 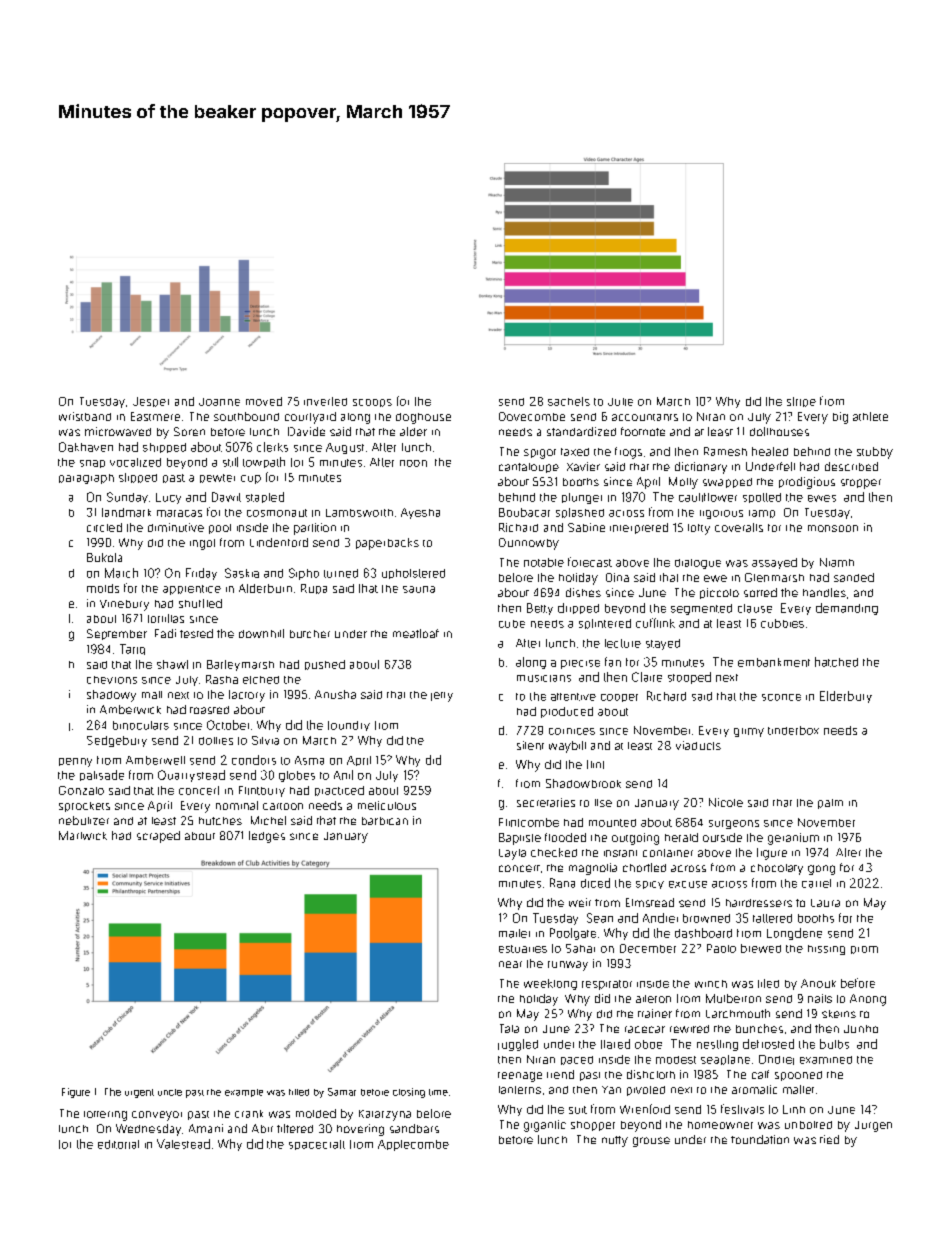 I want to click on meticulous, so click(x=387, y=805).
